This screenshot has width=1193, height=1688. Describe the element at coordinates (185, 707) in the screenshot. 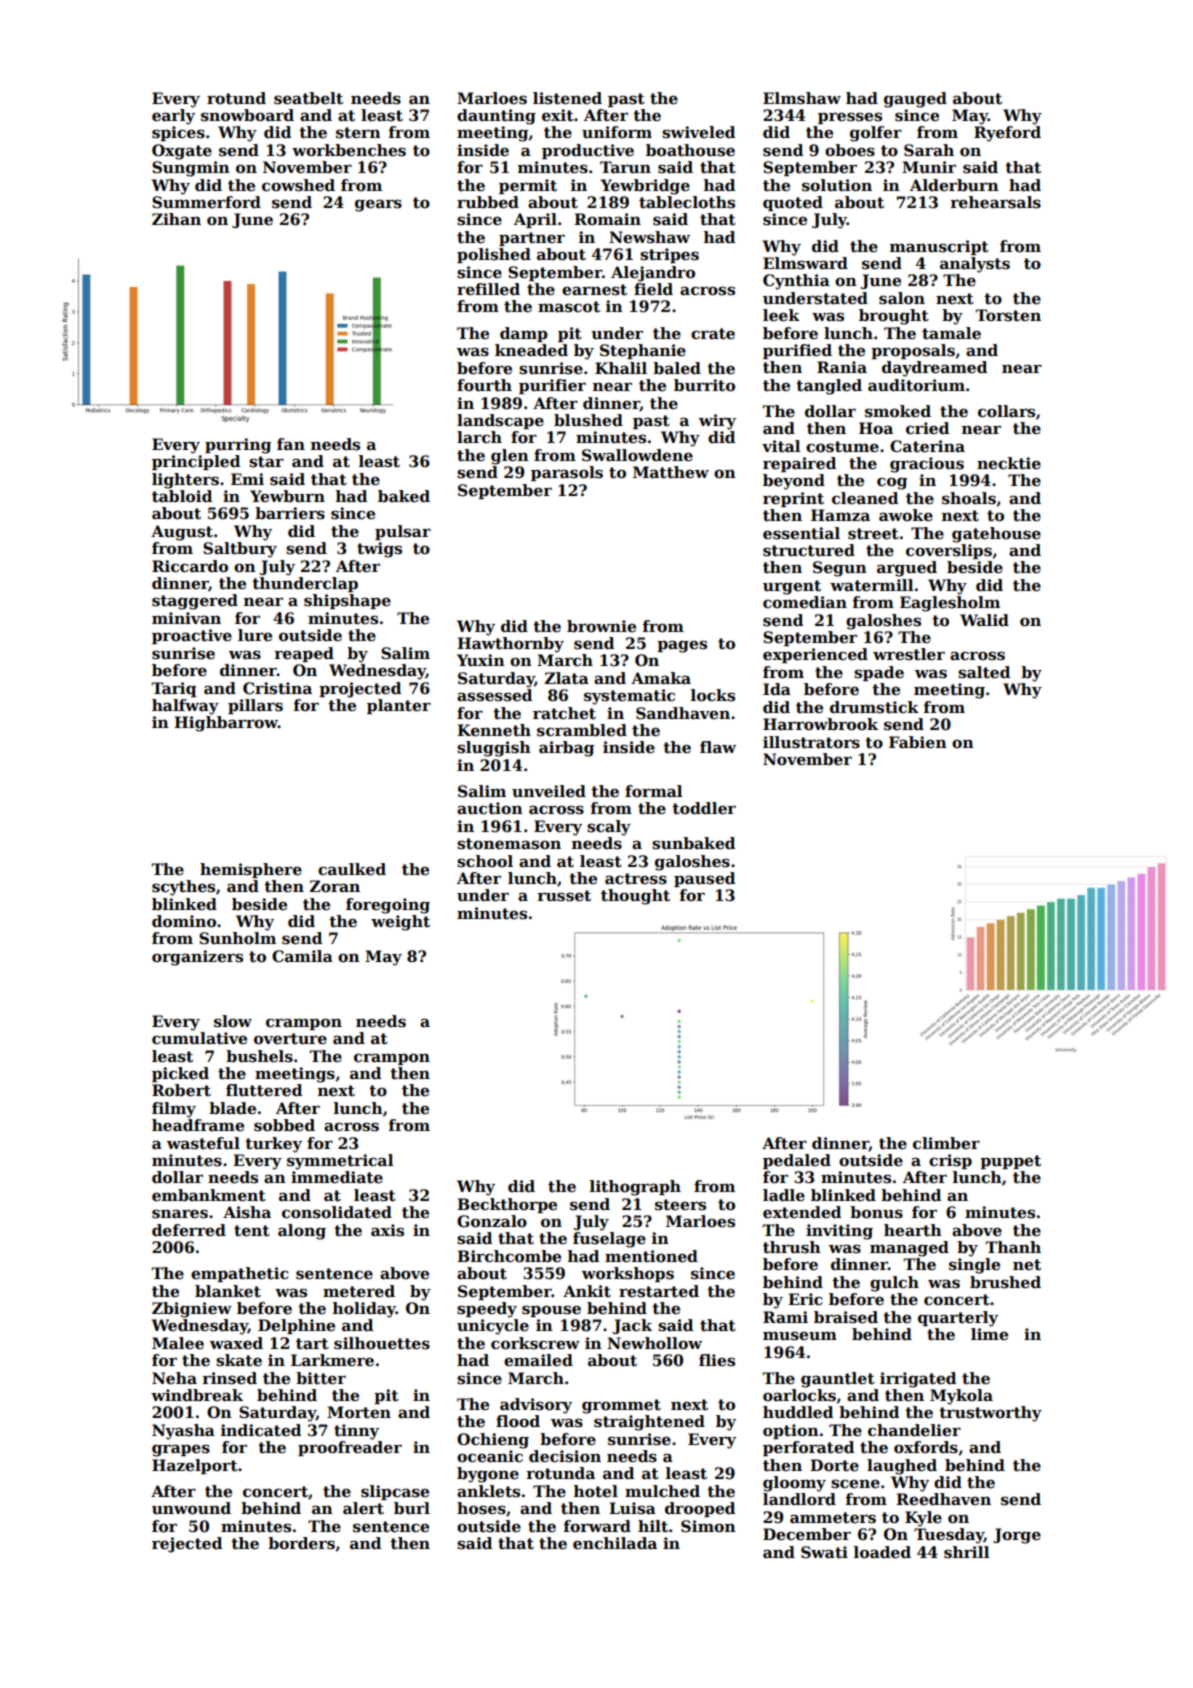

I see `halfway` at that location.
